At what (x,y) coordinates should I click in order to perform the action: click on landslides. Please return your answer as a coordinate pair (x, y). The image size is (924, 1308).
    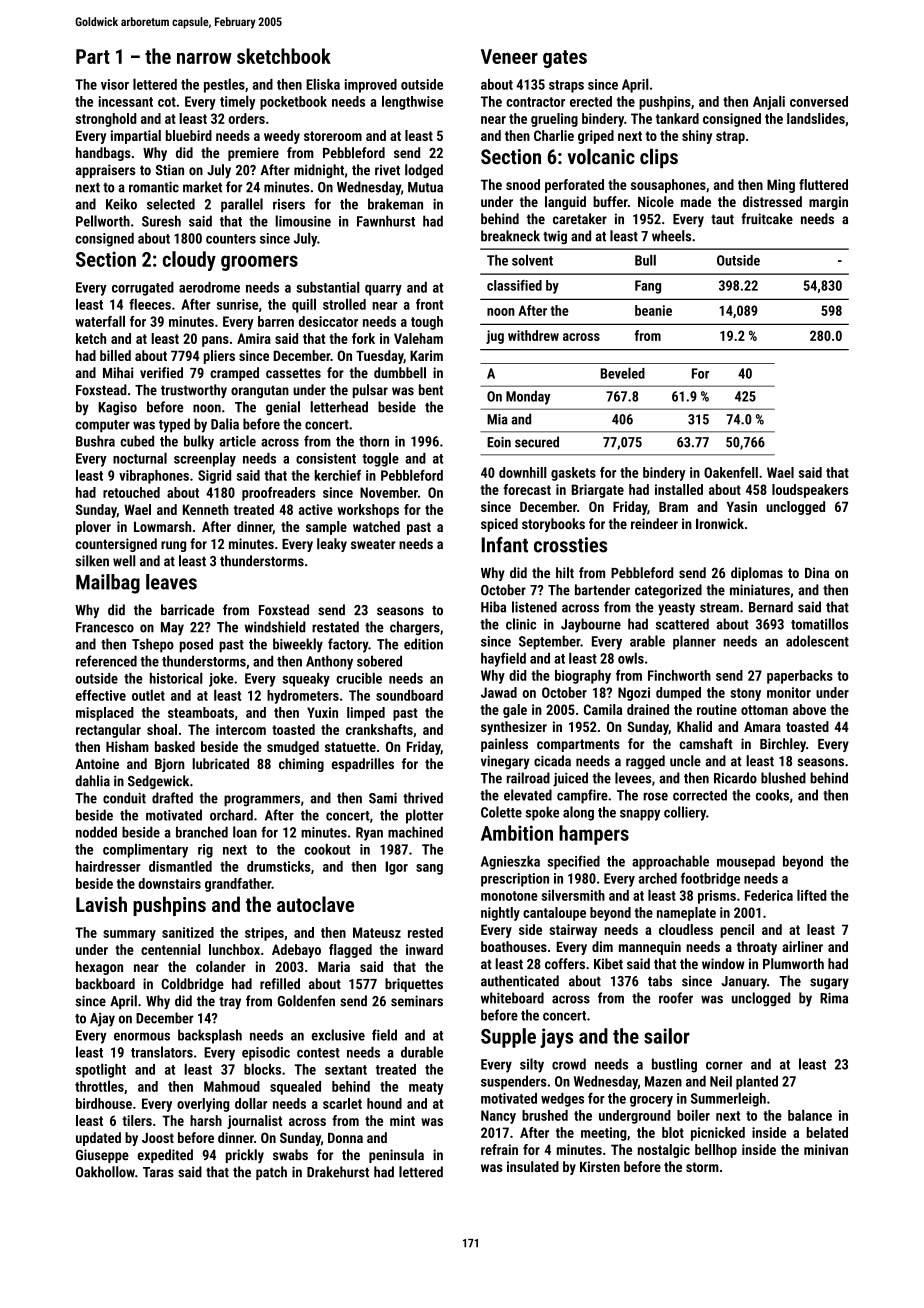
    Looking at the image, I should click on (816, 118).
